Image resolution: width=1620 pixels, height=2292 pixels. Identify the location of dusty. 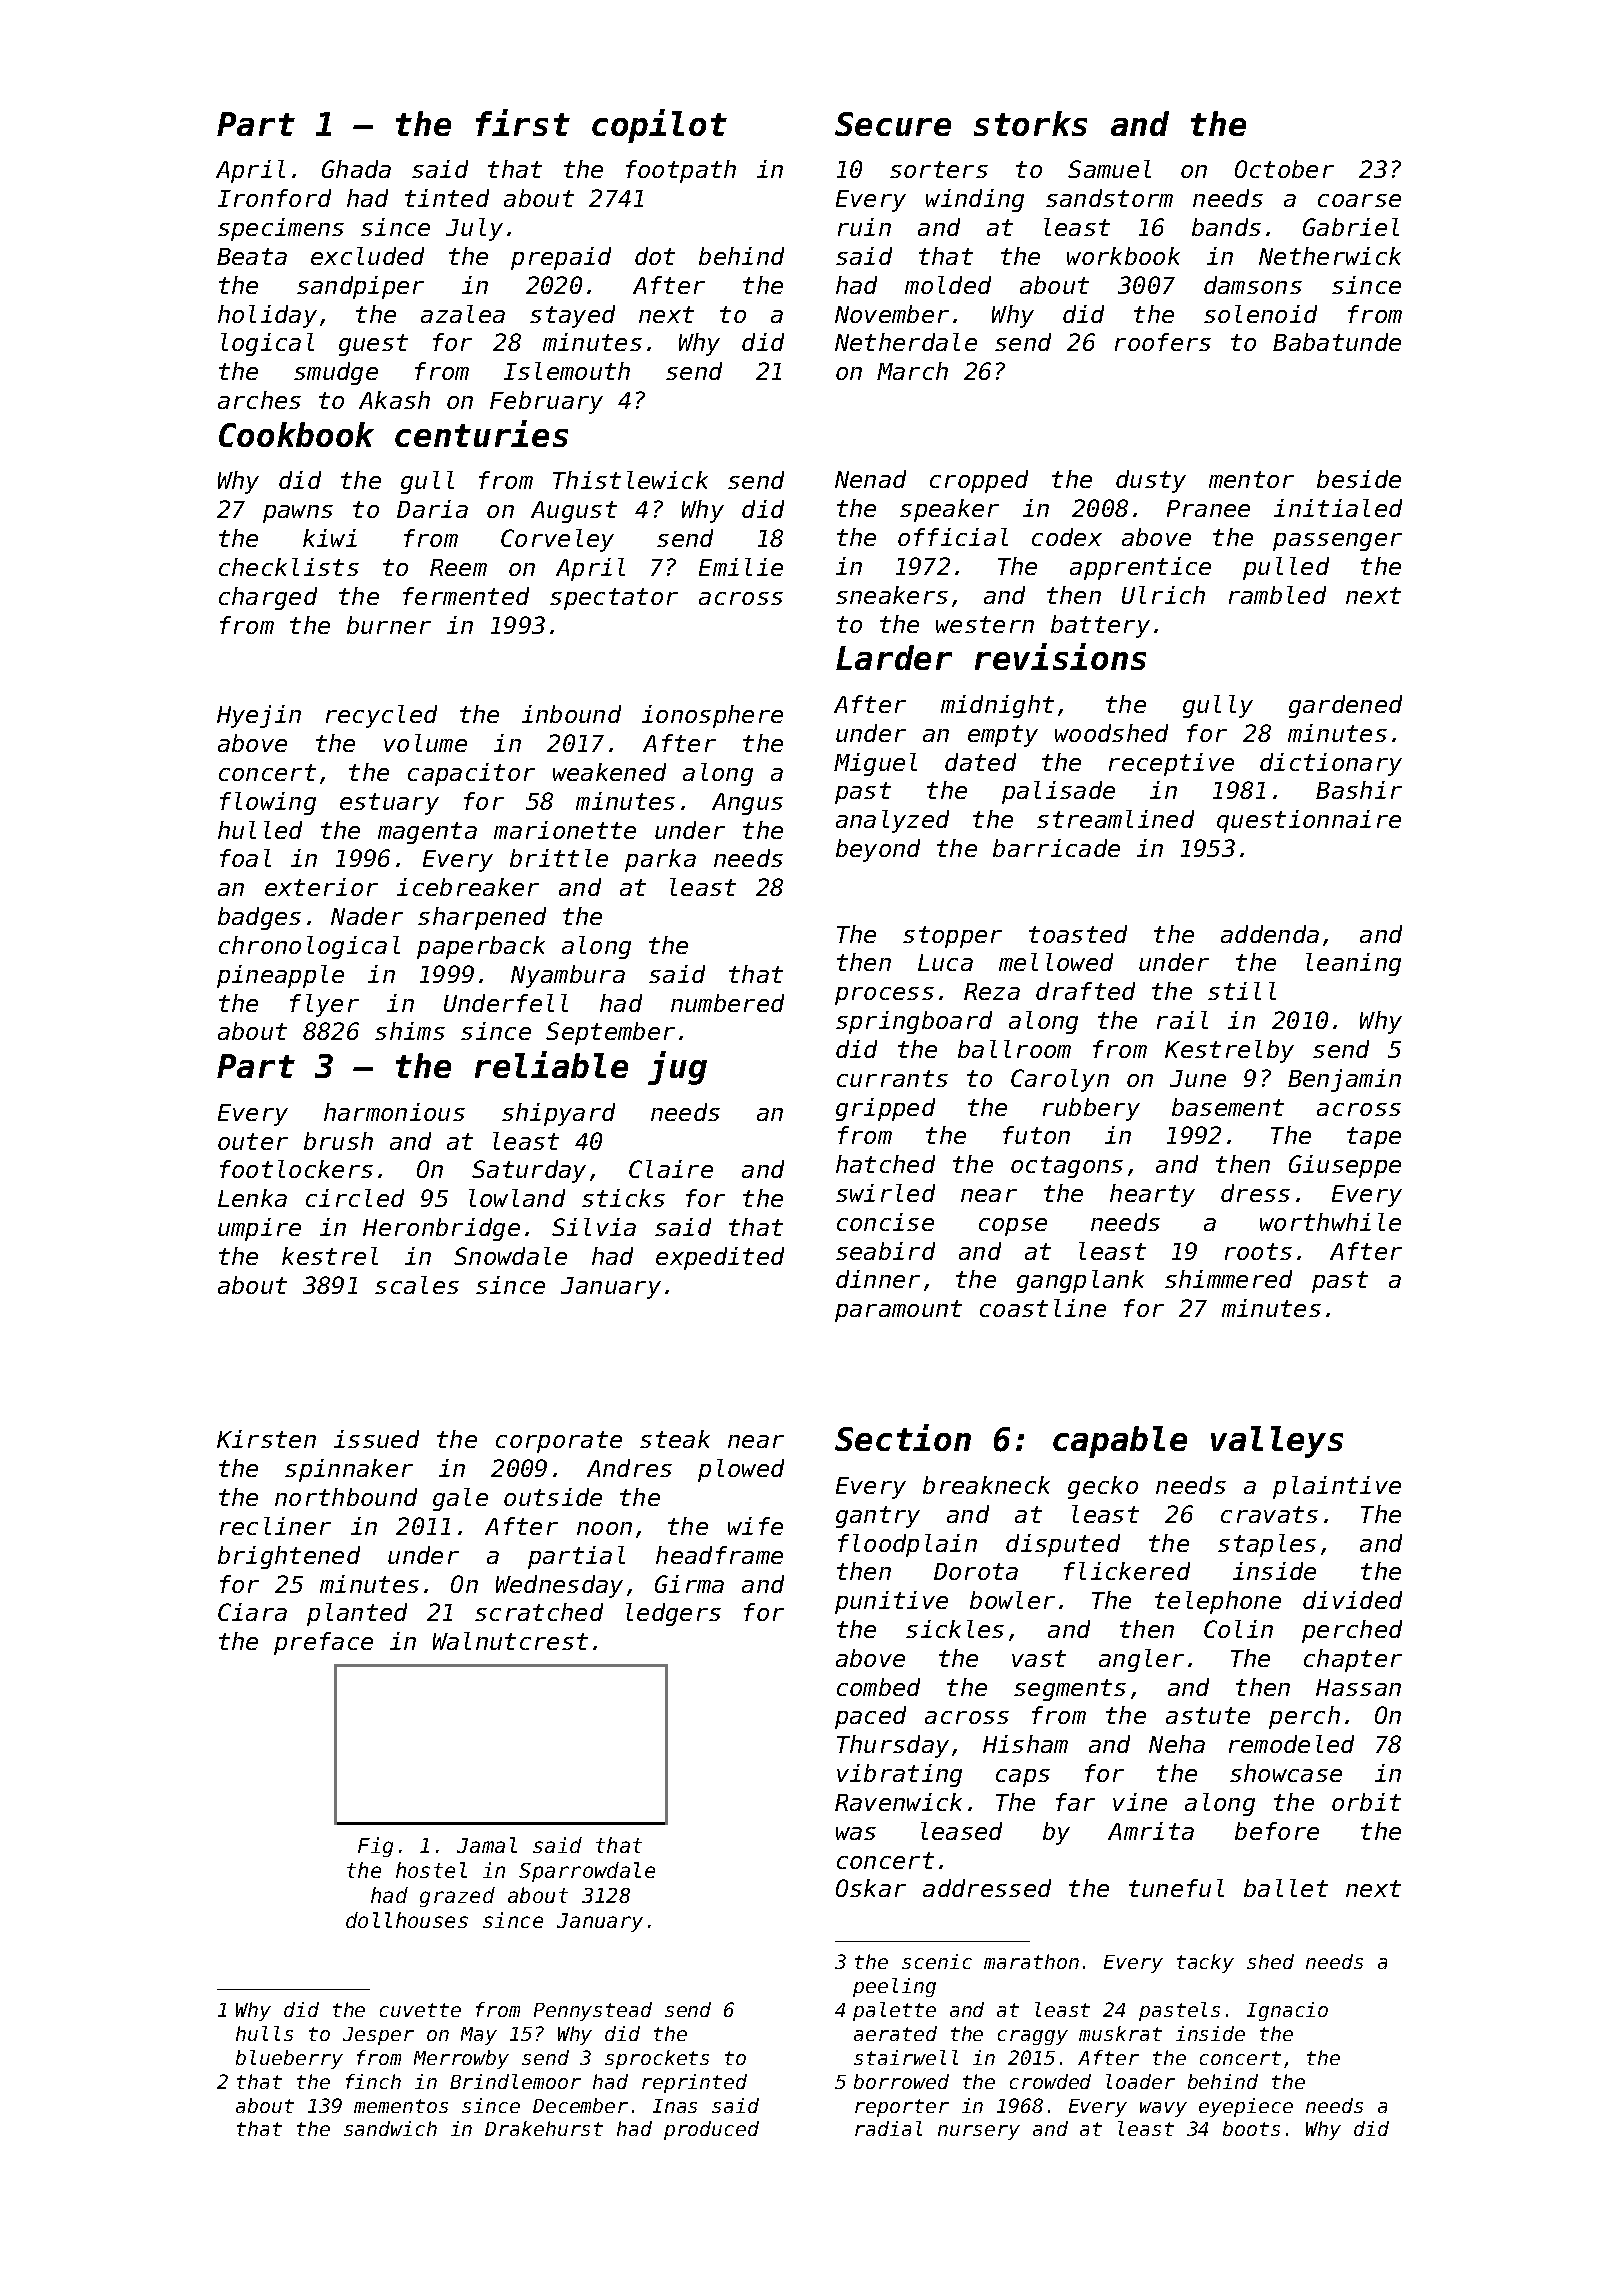
(1151, 481).
